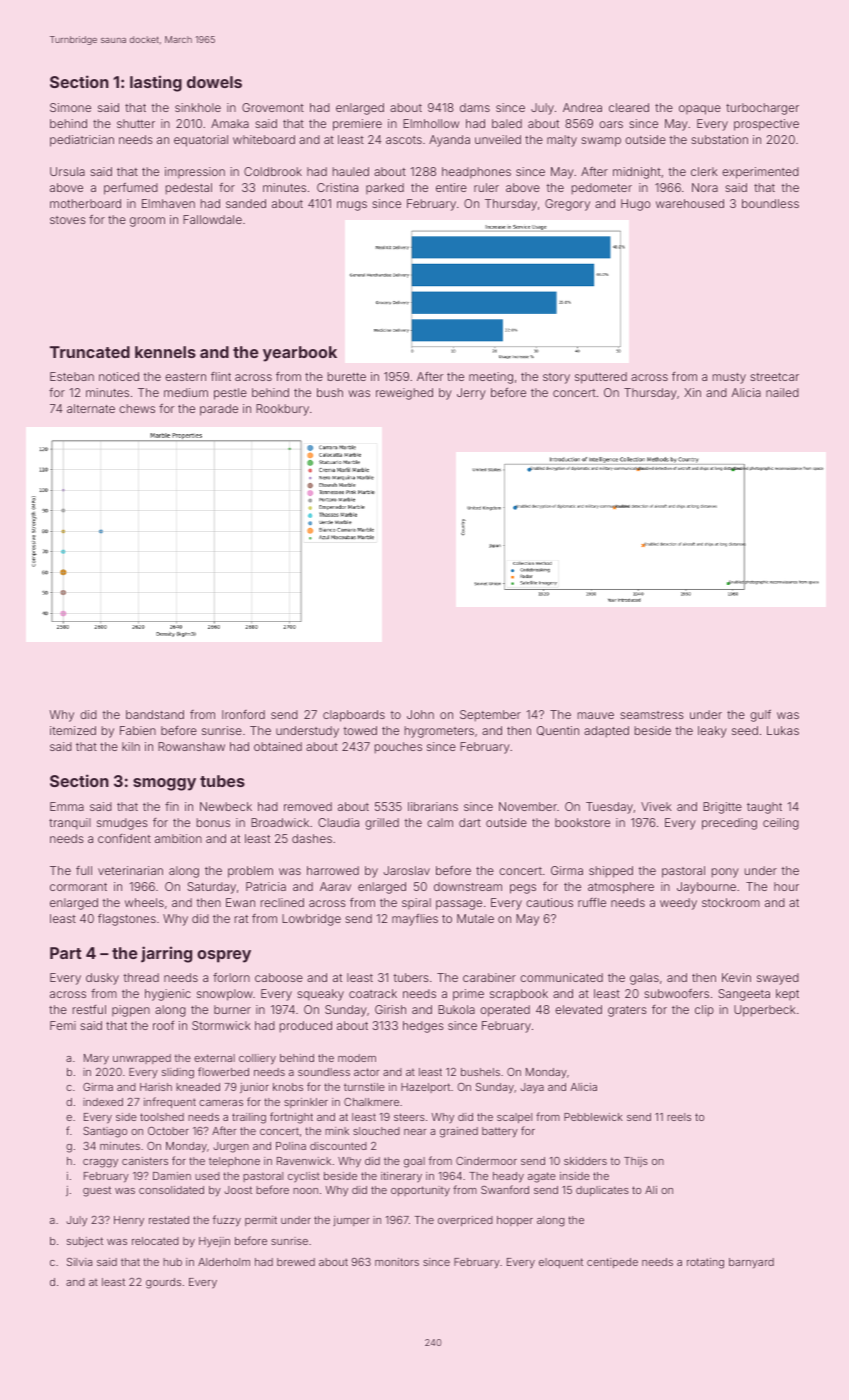 The height and width of the screenshot is (1400, 849). Describe the element at coordinates (729, 378) in the screenshot. I see `musty` at that location.
